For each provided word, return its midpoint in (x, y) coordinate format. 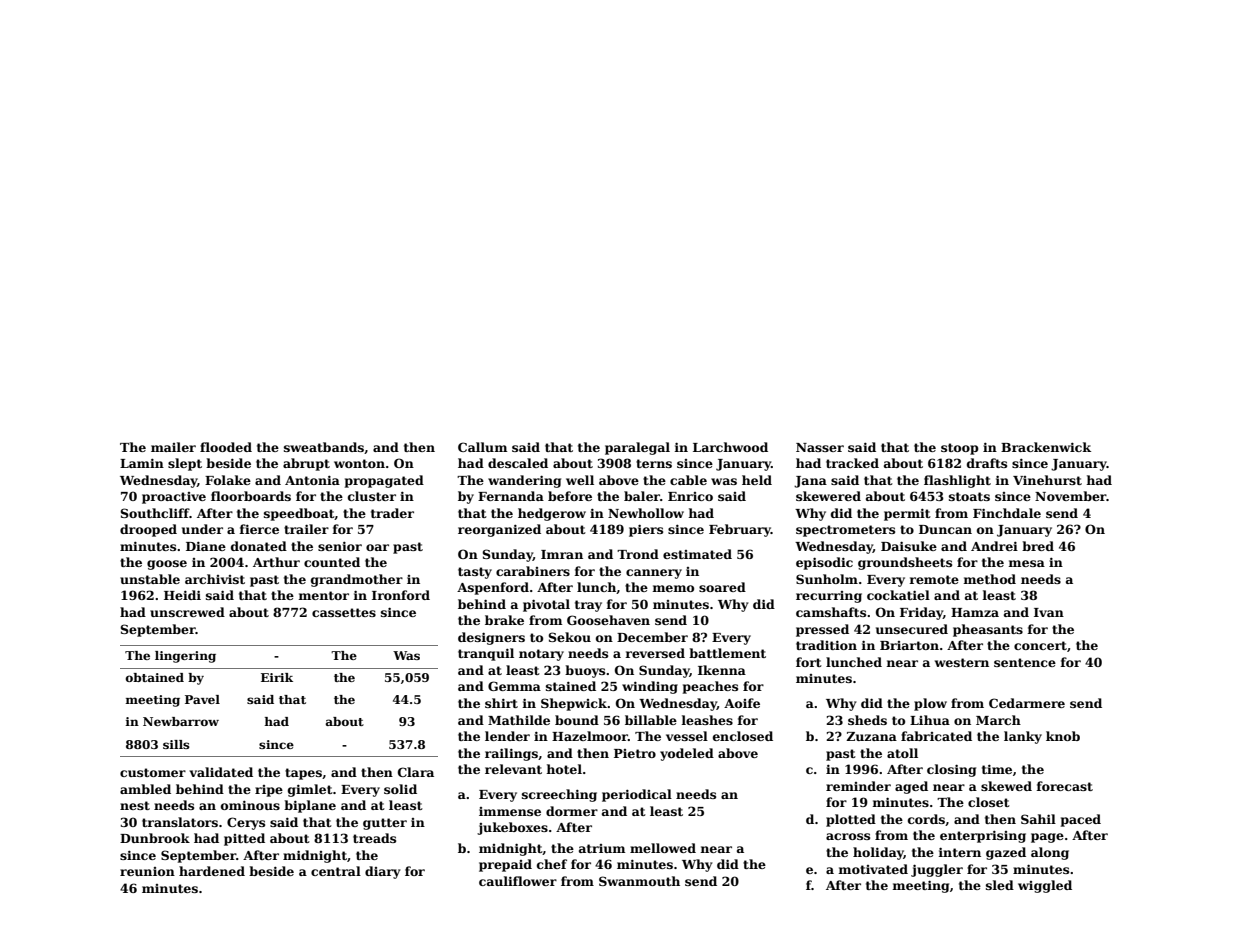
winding (650, 687)
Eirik (277, 677)
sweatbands (324, 447)
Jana (810, 482)
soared (722, 587)
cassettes (344, 612)
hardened (212, 871)
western (962, 662)
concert (1040, 645)
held (757, 480)
